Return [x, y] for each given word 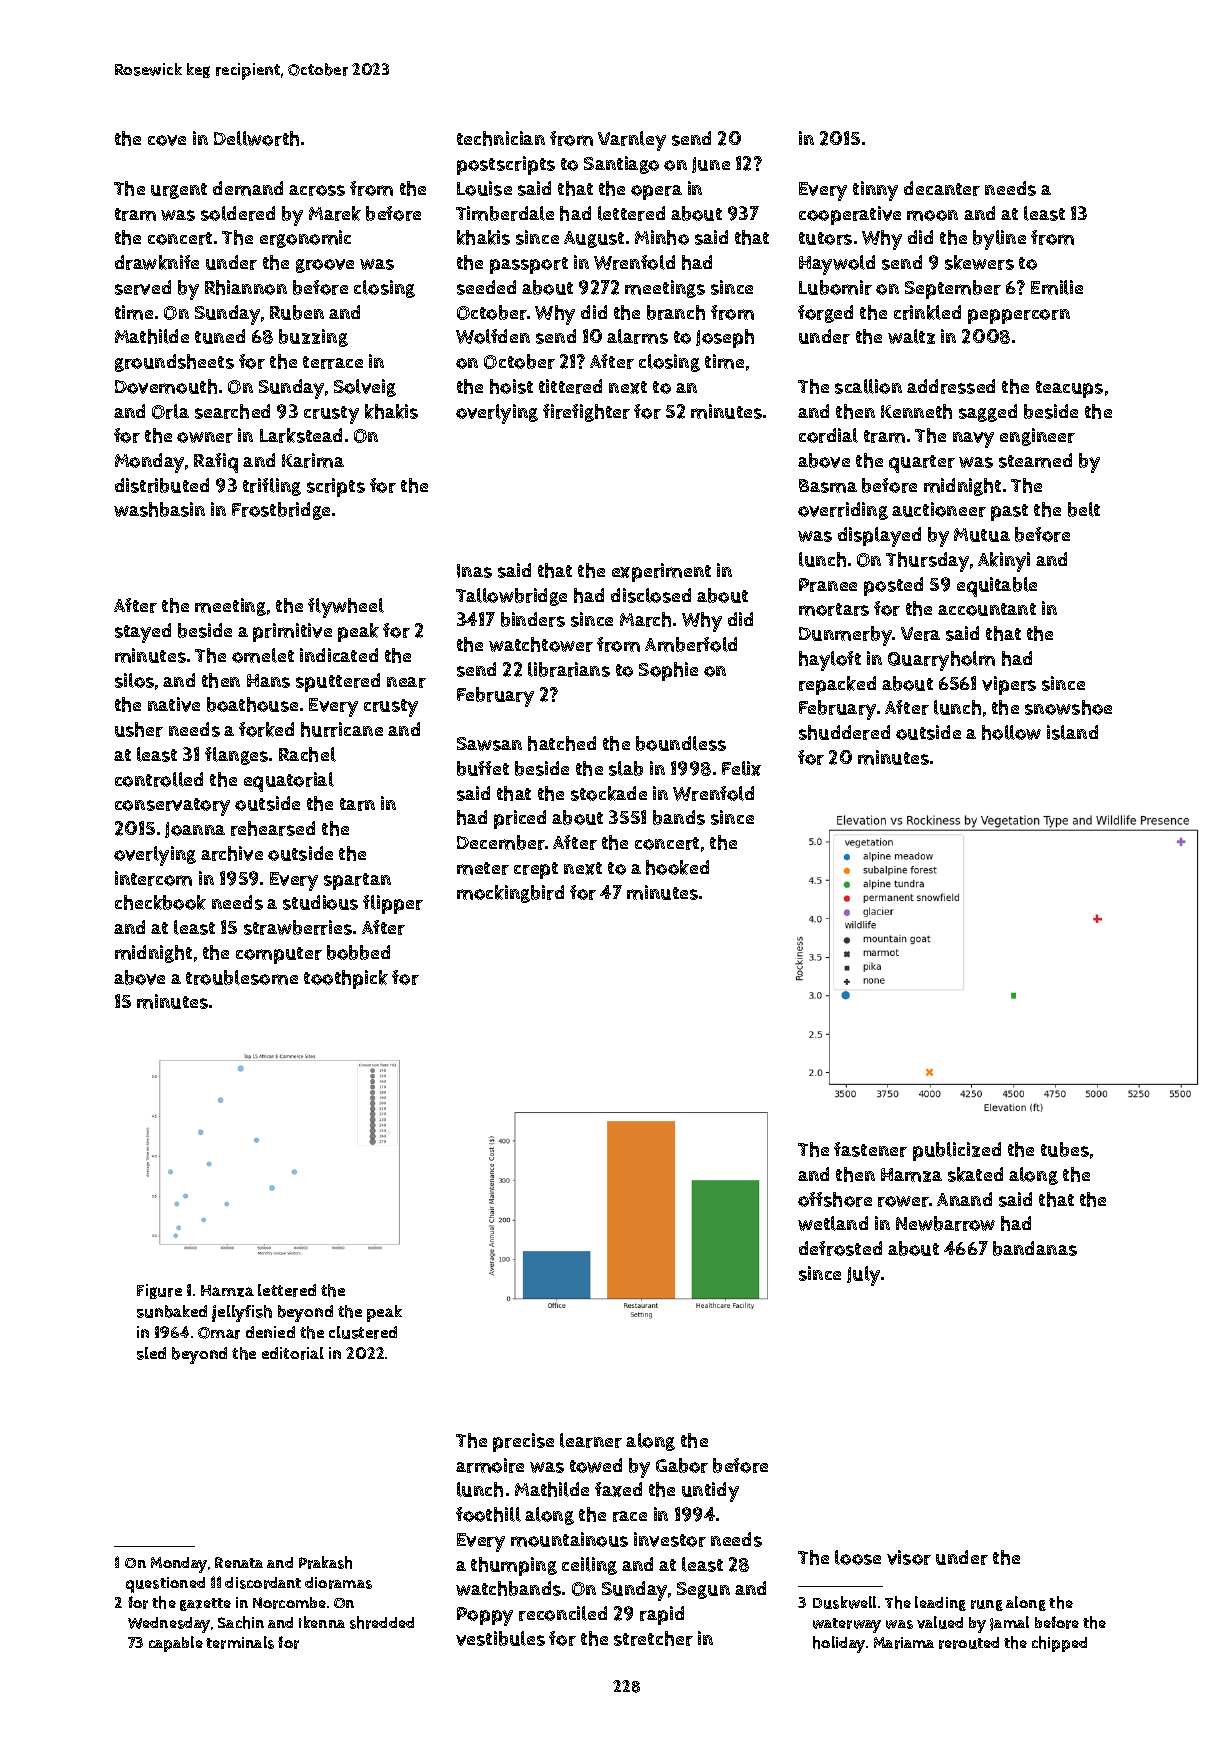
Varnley [632, 141]
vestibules [500, 1638]
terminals [240, 1642]
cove [167, 140]
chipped [1059, 1644]
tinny [875, 191]
